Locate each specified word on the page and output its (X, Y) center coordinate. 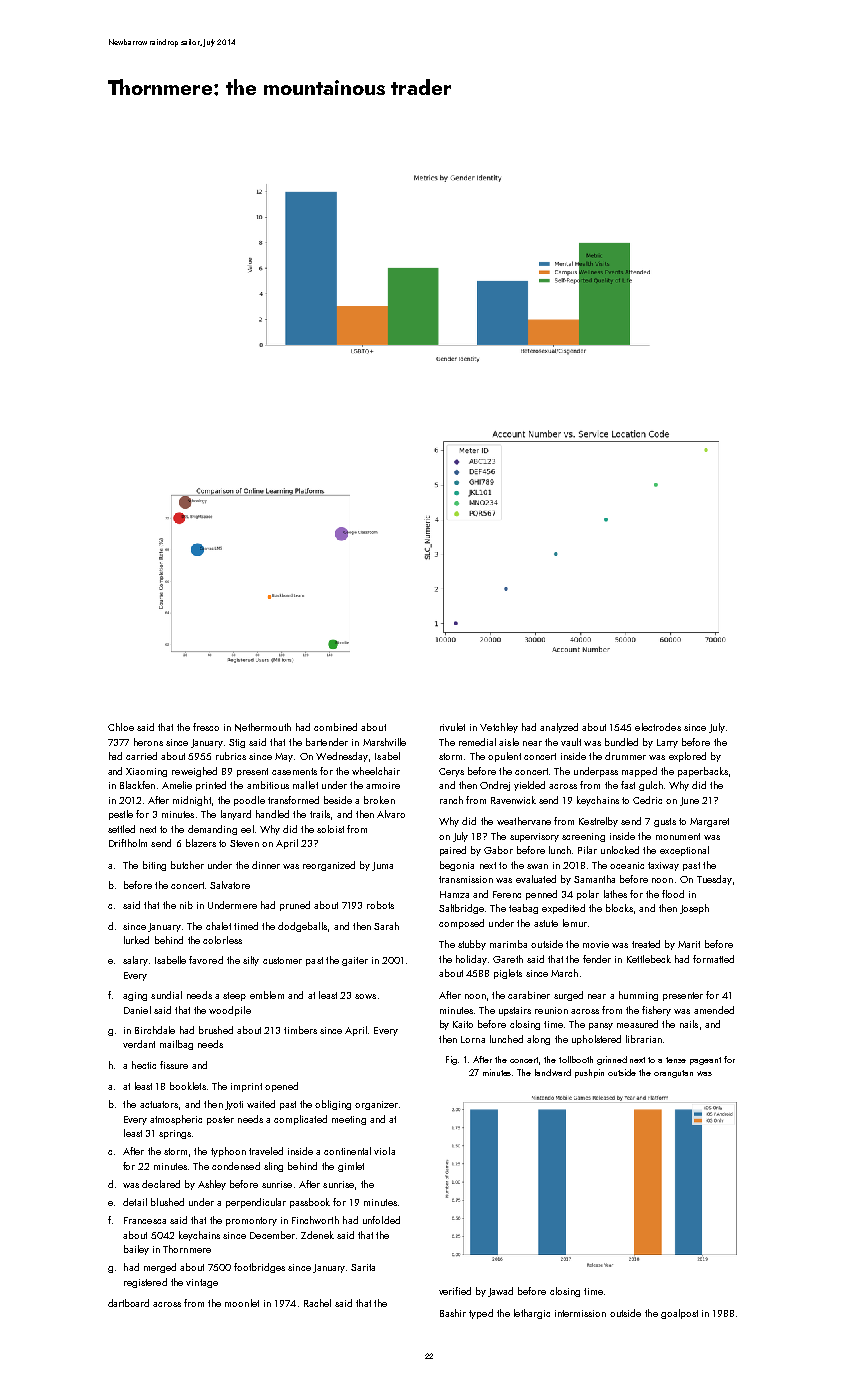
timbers (300, 1030)
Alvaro (391, 814)
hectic (144, 1065)
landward (553, 1072)
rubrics (231, 756)
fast (628, 785)
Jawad (500, 1292)
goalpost (679, 1314)
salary (135, 961)
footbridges (259, 1268)
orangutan (673, 1074)
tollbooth (576, 1059)
